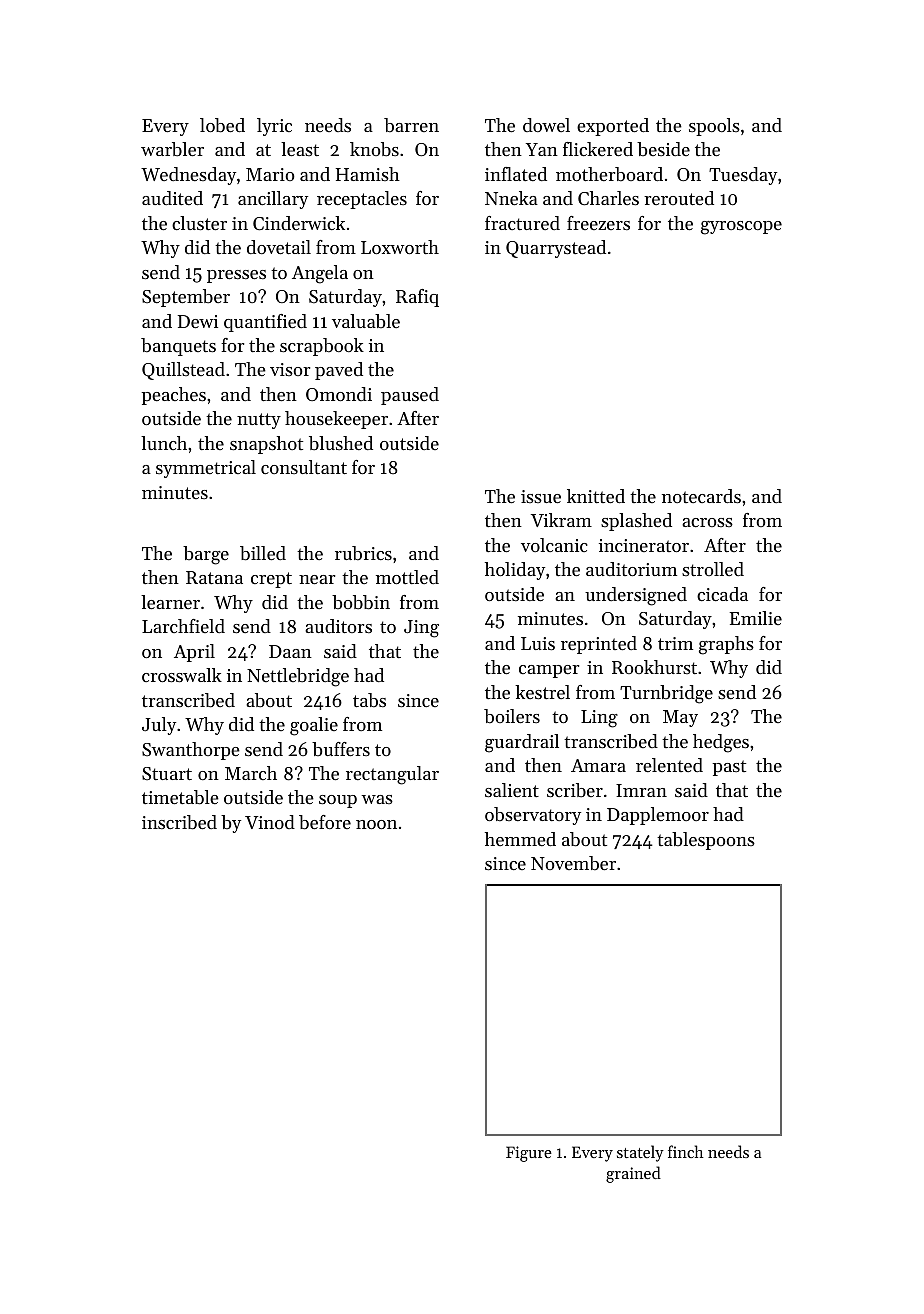 This page has width=924, height=1314. Describe the element at coordinates (701, 496) in the page. I see `notecards` at that location.
